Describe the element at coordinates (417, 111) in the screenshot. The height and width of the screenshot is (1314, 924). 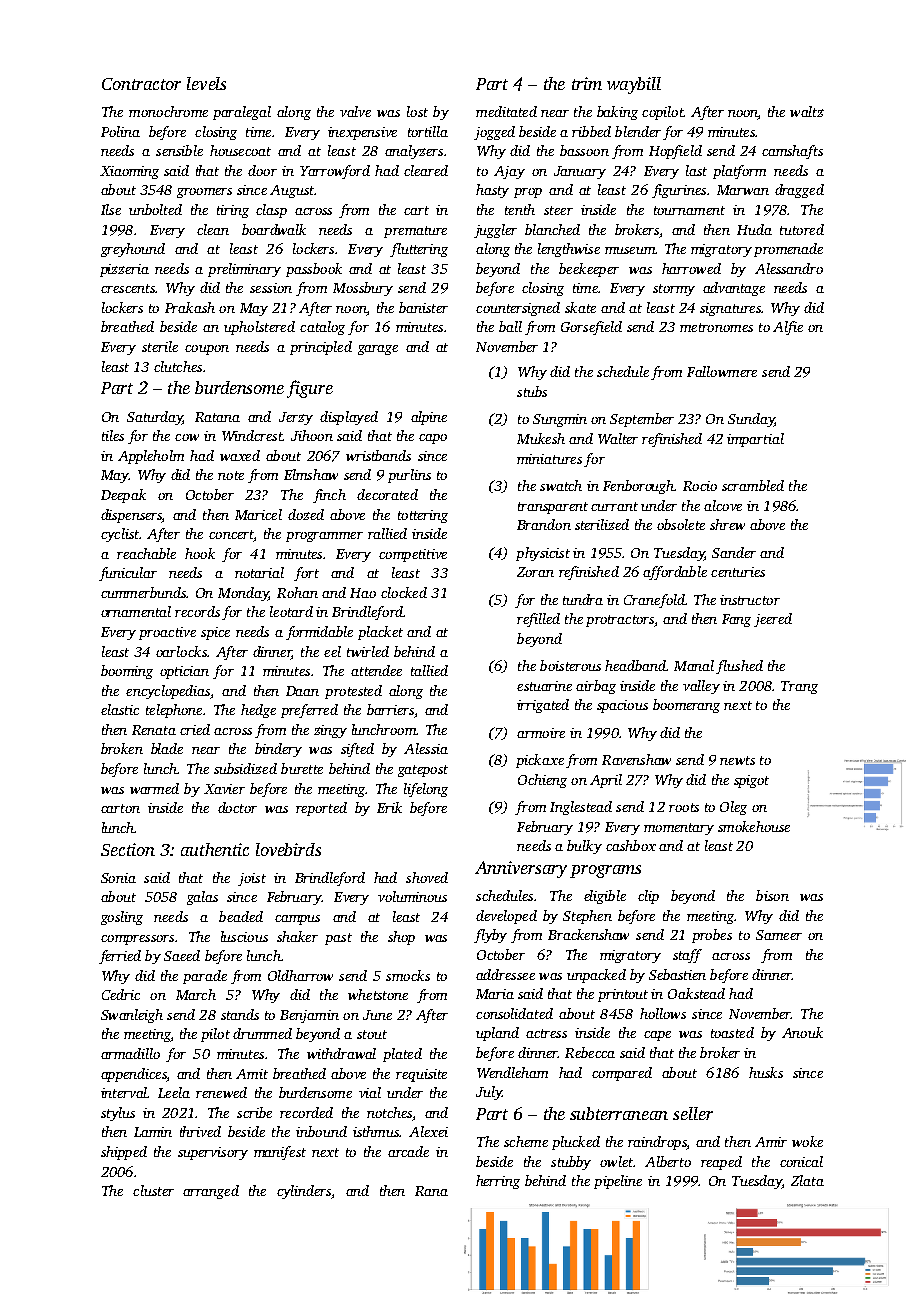
I see `lost` at that location.
